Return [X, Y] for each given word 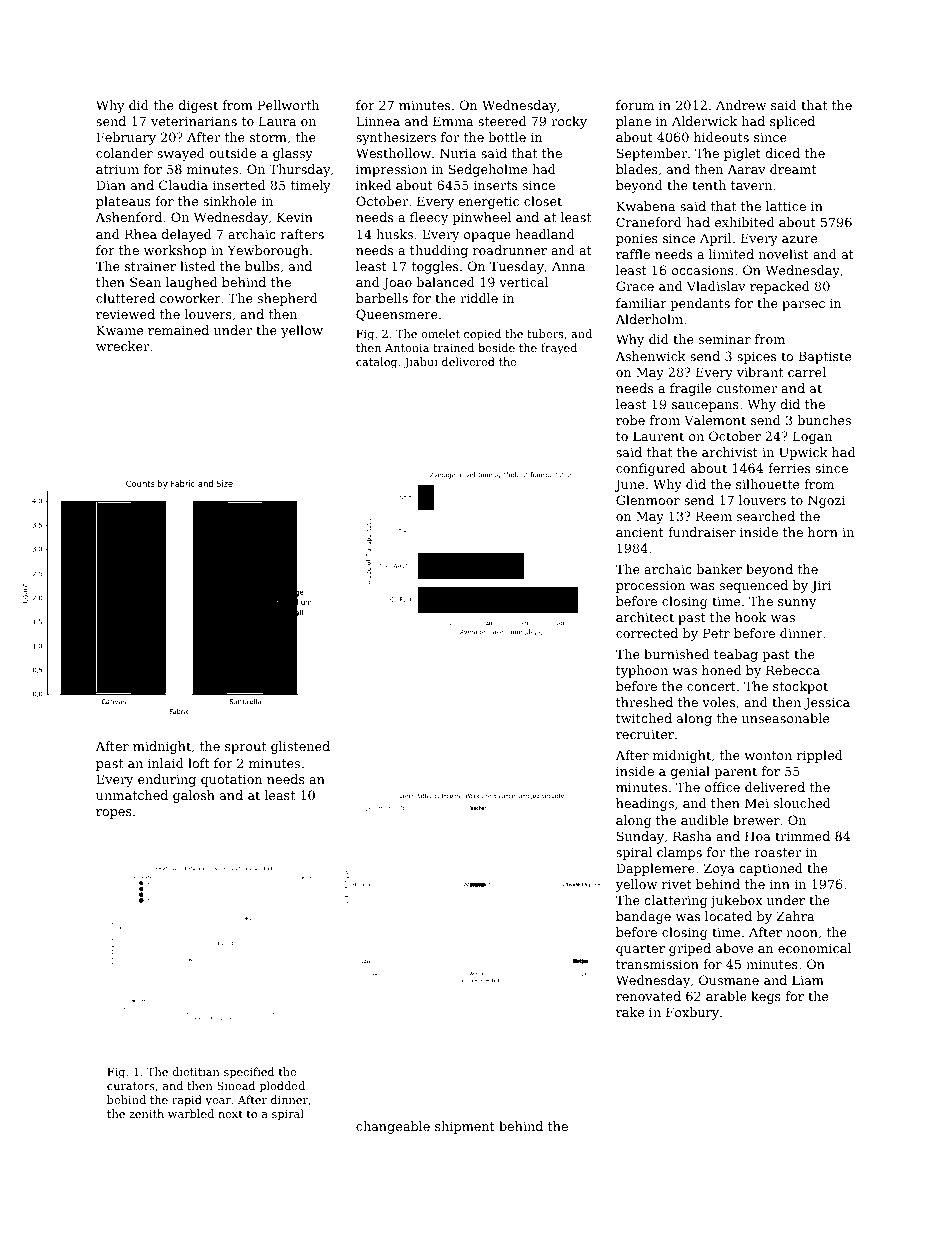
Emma [453, 121]
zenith [146, 1113]
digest [198, 106]
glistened [300, 747]
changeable [393, 1127]
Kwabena [645, 206]
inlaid [166, 763]
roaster [778, 852]
